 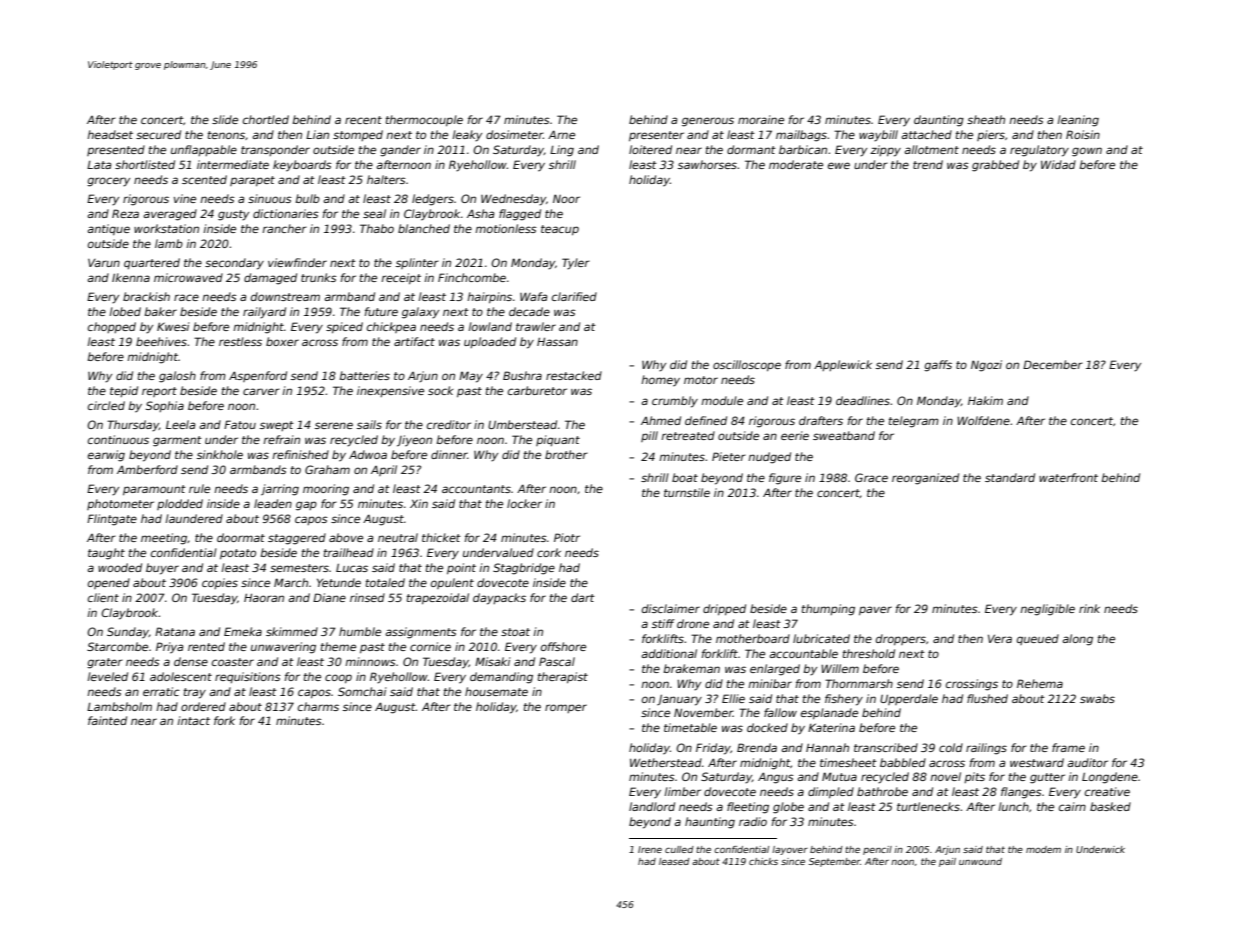 What do you see at coordinates (649, 436) in the document?
I see `pill` at bounding box center [649, 436].
